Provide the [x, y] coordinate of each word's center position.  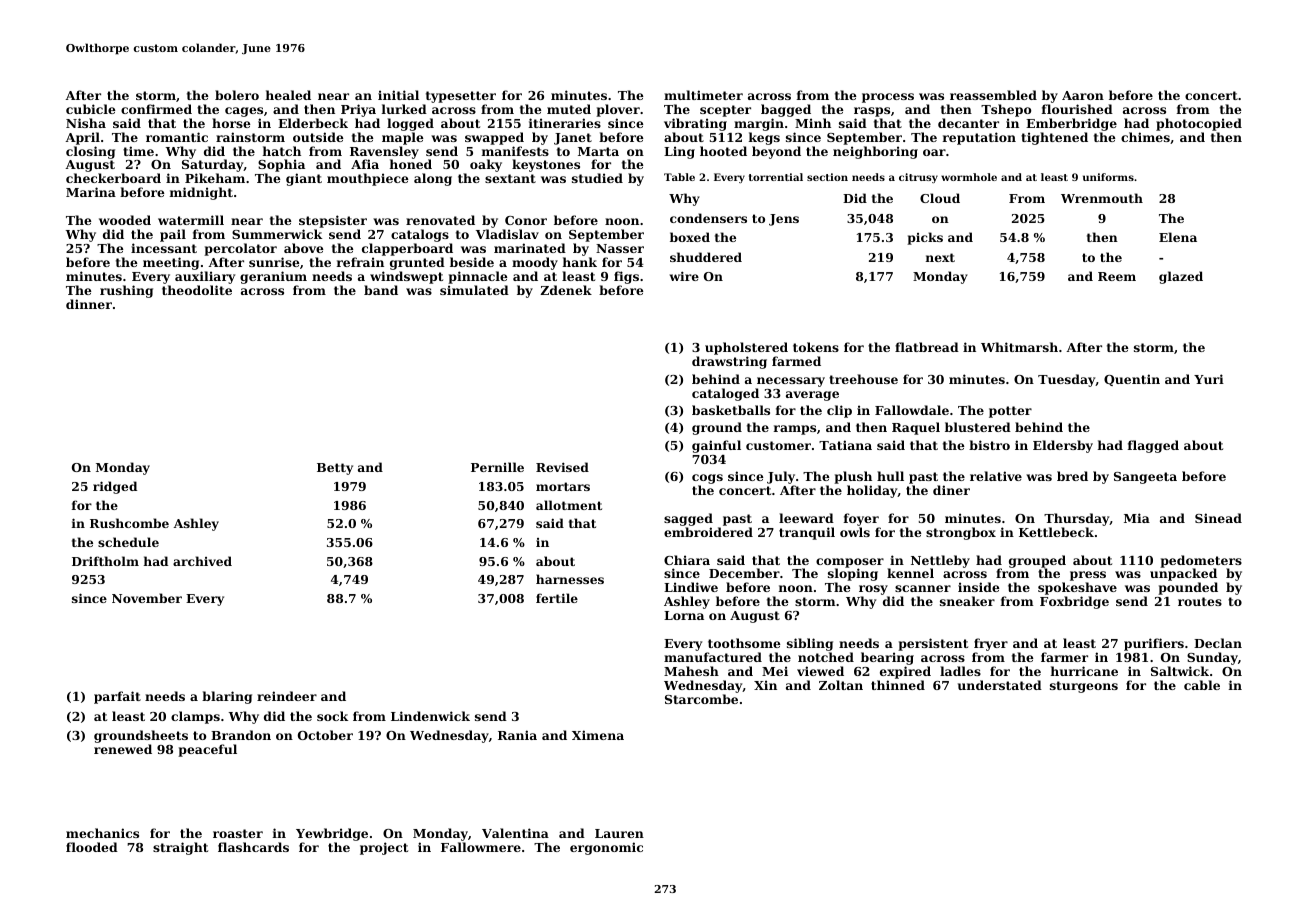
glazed [1181, 277]
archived [202, 561]
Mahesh [691, 671]
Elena [1178, 237]
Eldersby [1063, 446]
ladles [960, 671]
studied [597, 178]
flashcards [253, 847]
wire [684, 276]
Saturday [213, 167]
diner [951, 490]
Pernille [497, 467]
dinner [89, 304]
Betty [335, 469]
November [147, 598]
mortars [563, 486]
